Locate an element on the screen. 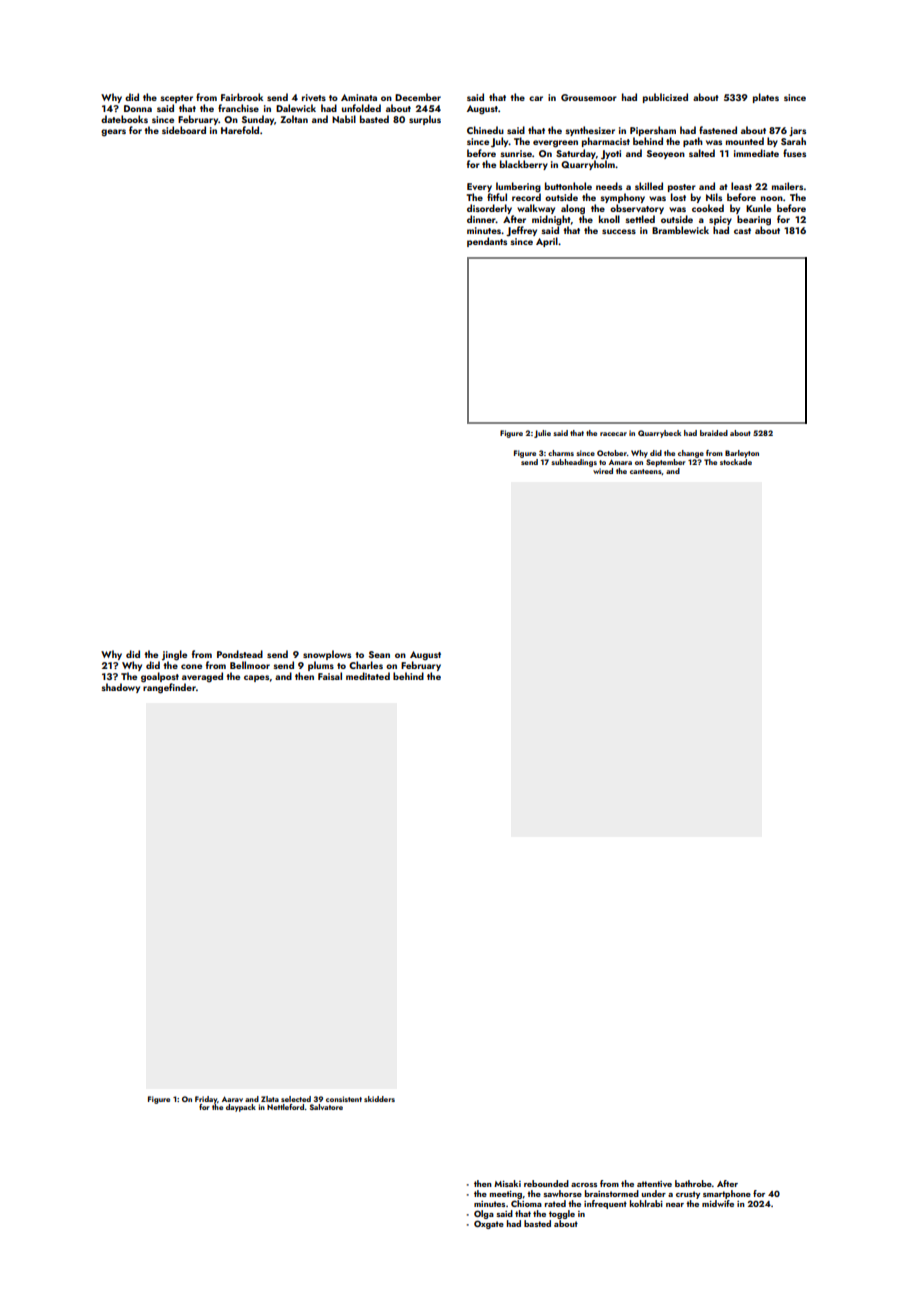  Sunday is located at coordinates (258, 120).
